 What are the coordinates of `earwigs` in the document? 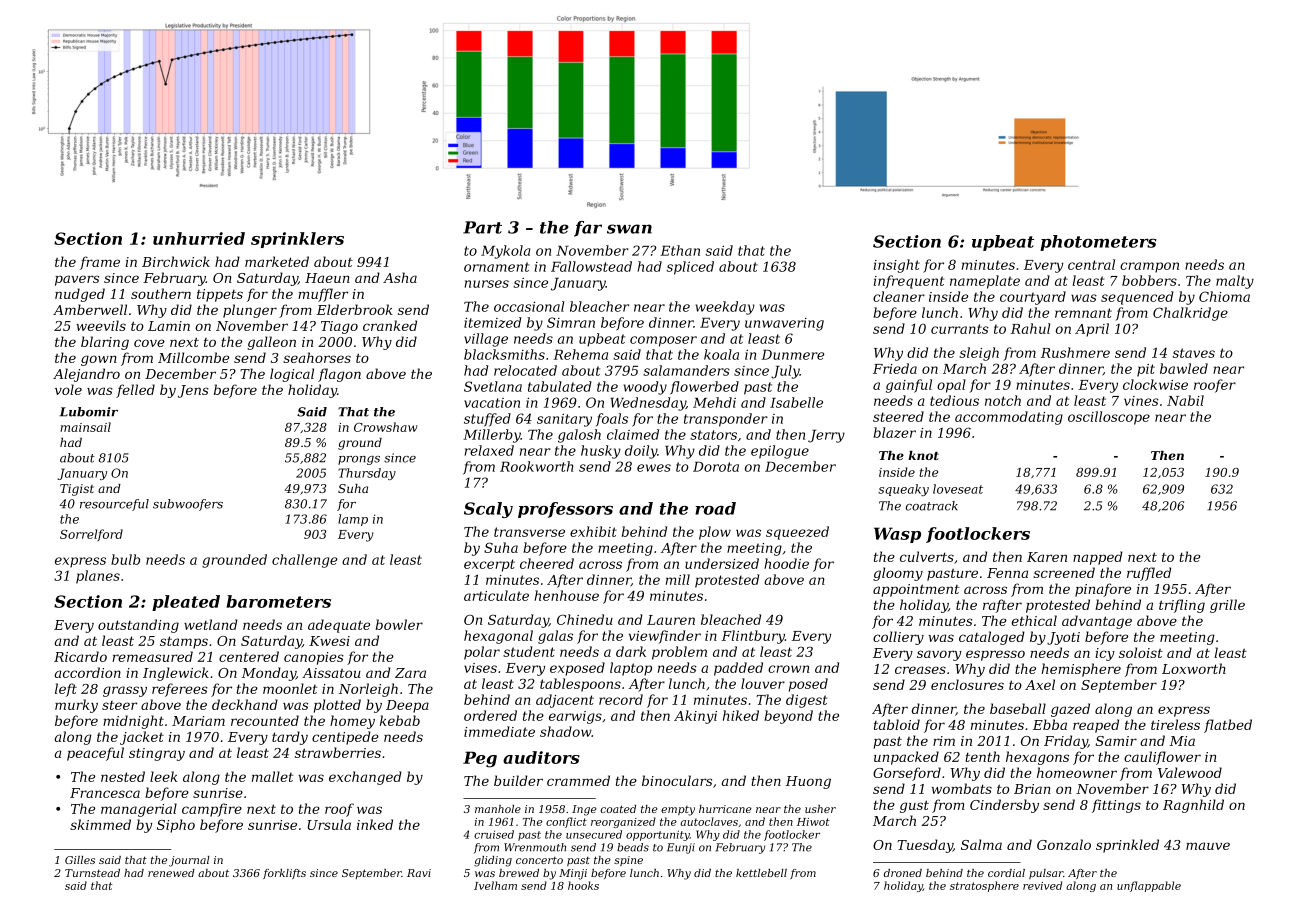 It's located at (575, 717).
